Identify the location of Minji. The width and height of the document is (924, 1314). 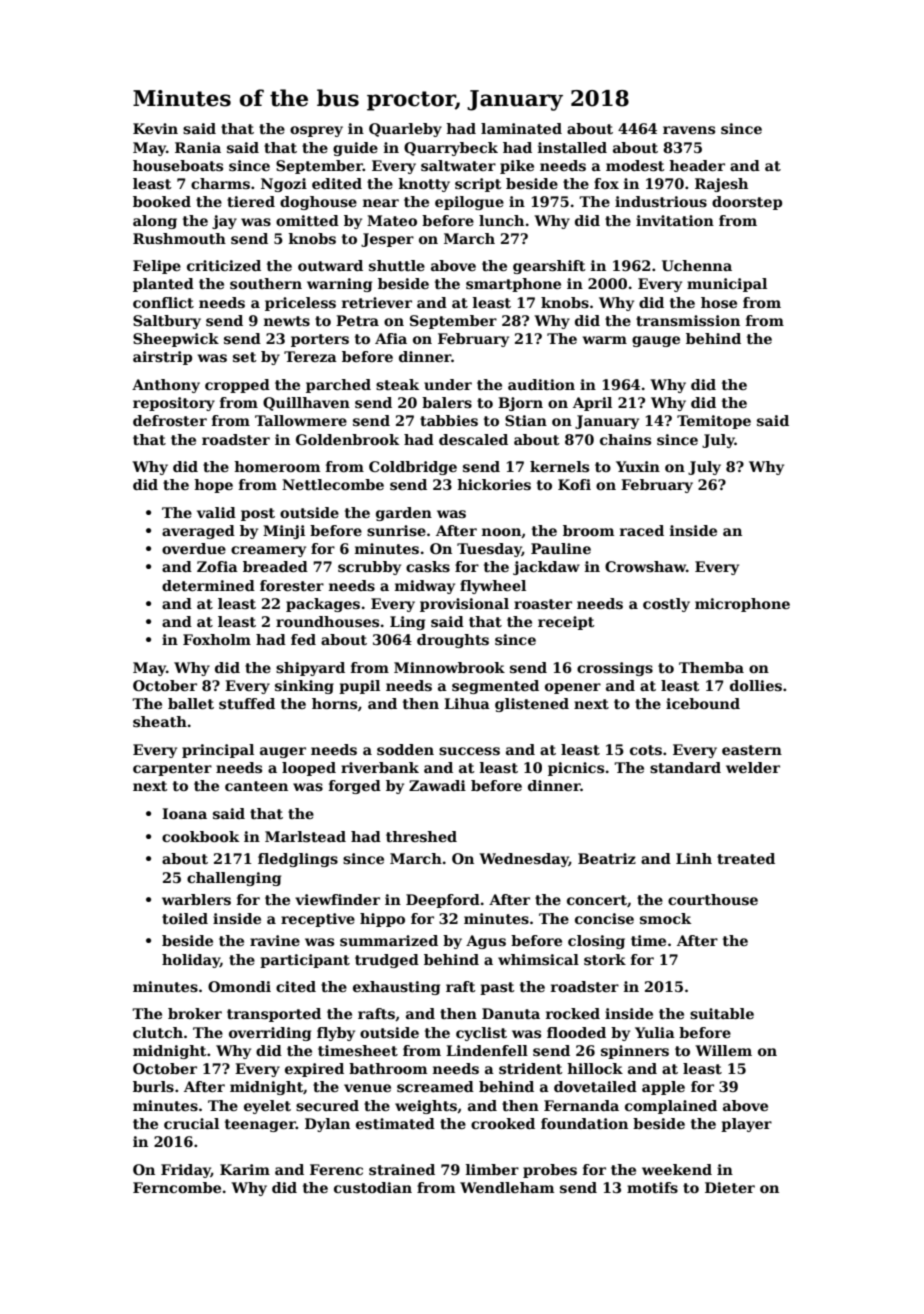
(284, 532).
